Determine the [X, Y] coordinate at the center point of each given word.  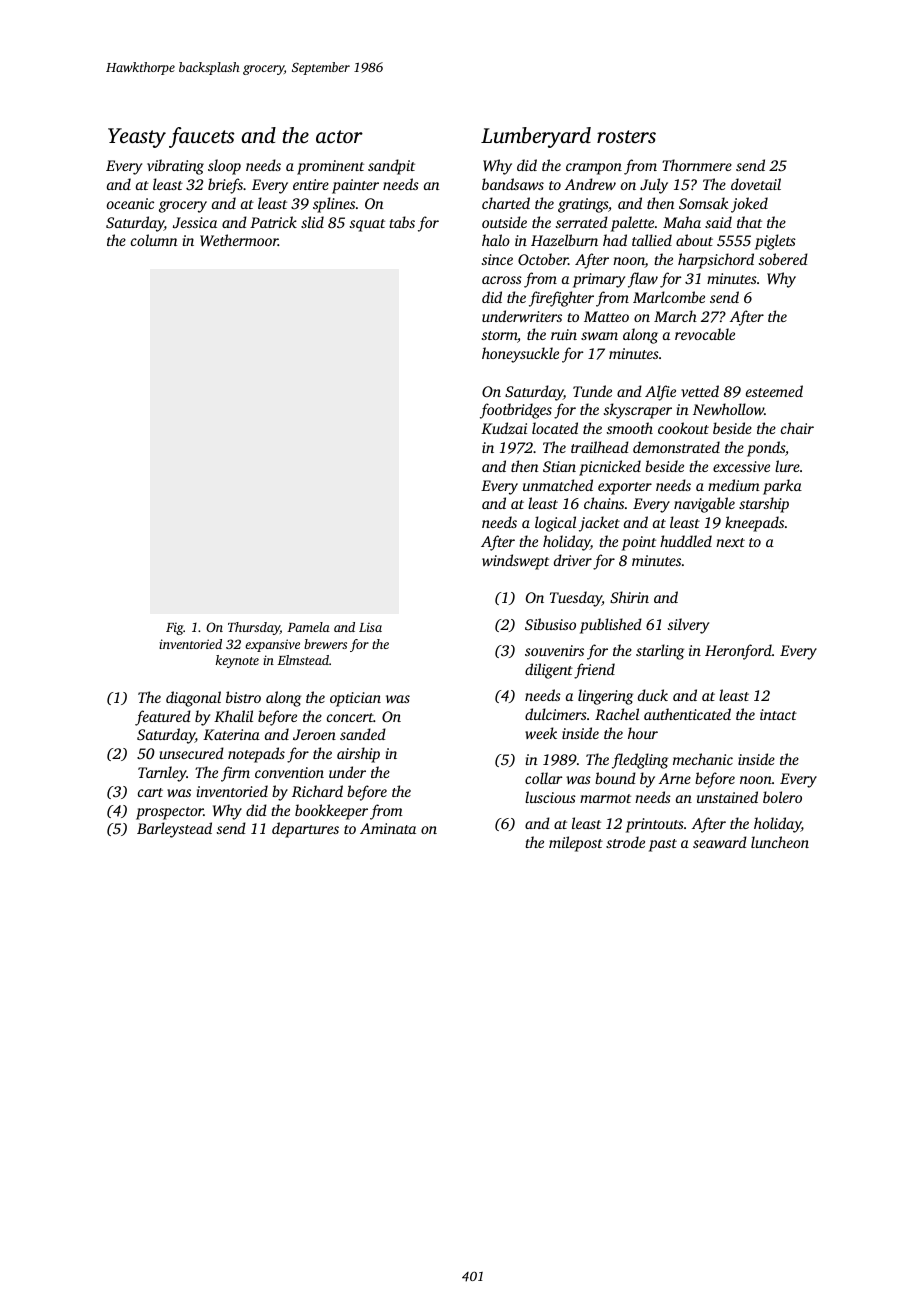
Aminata [388, 828]
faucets [202, 137]
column [154, 240]
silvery [688, 626]
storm [499, 335]
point [639, 543]
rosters [626, 136]
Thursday [254, 628]
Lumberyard [536, 137]
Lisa [370, 627]
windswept [515, 562]
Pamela [308, 627]
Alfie [660, 393]
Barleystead [174, 830]
